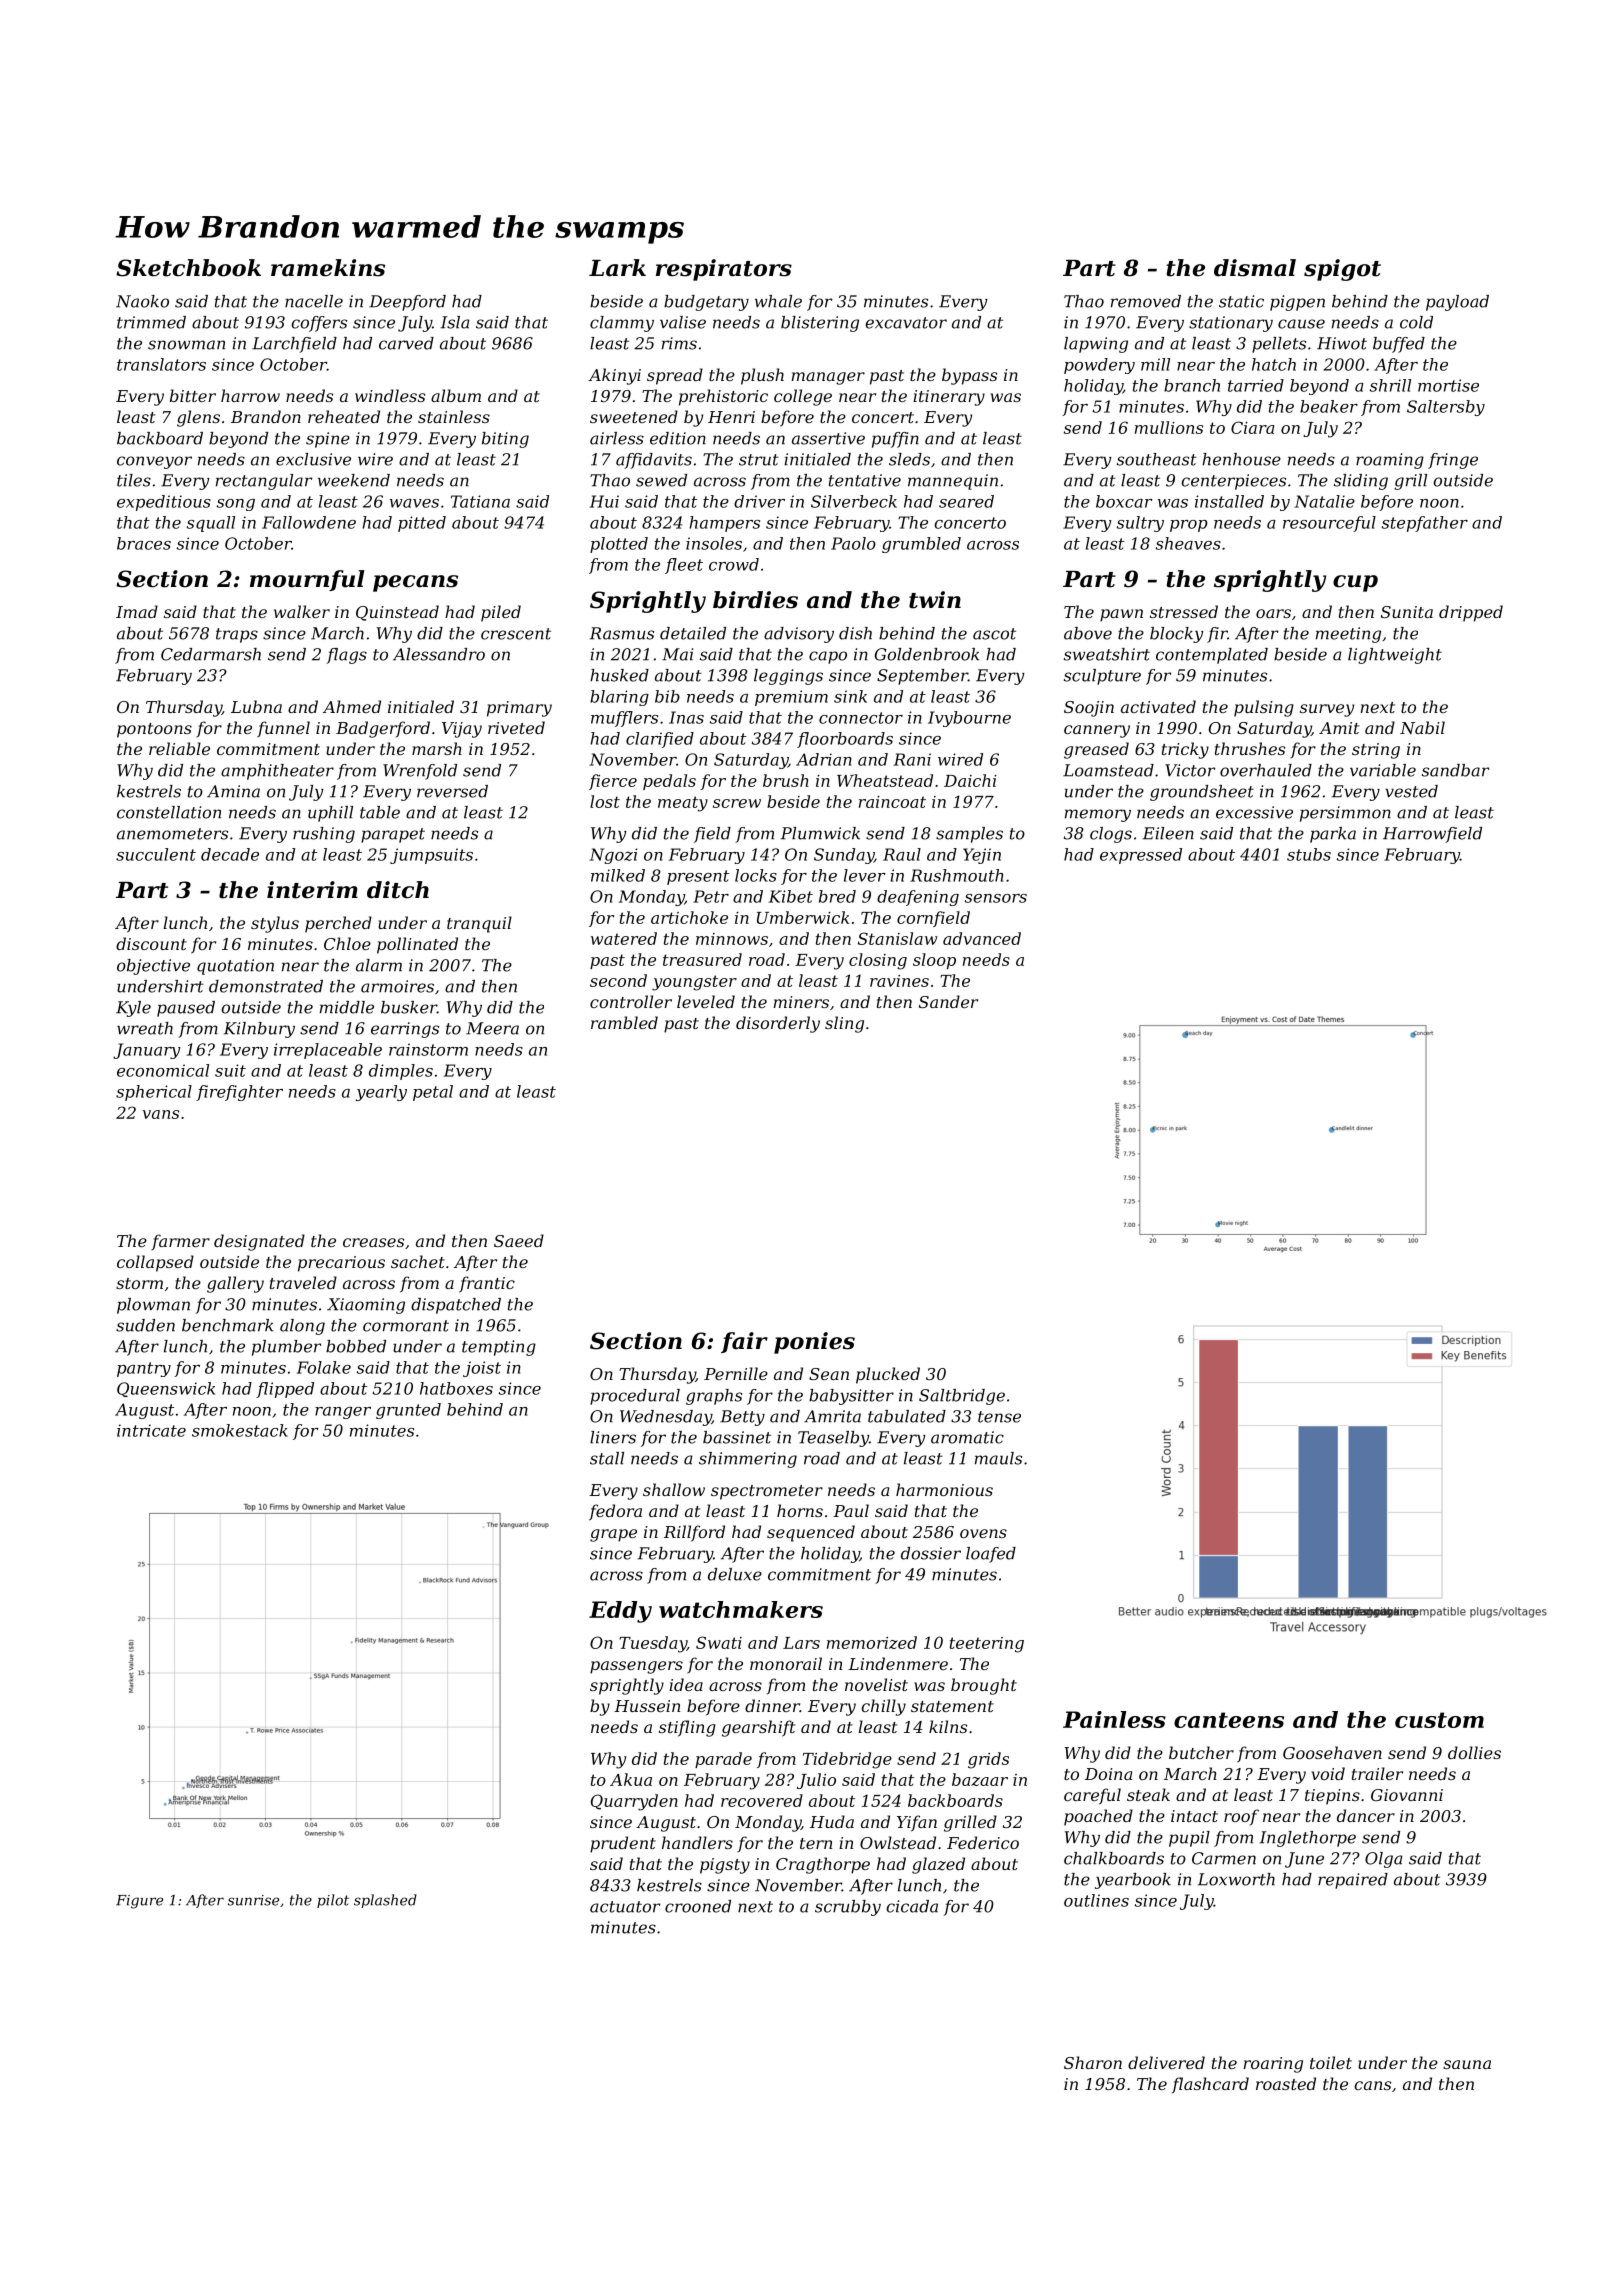  I want to click on cause, so click(1301, 324).
